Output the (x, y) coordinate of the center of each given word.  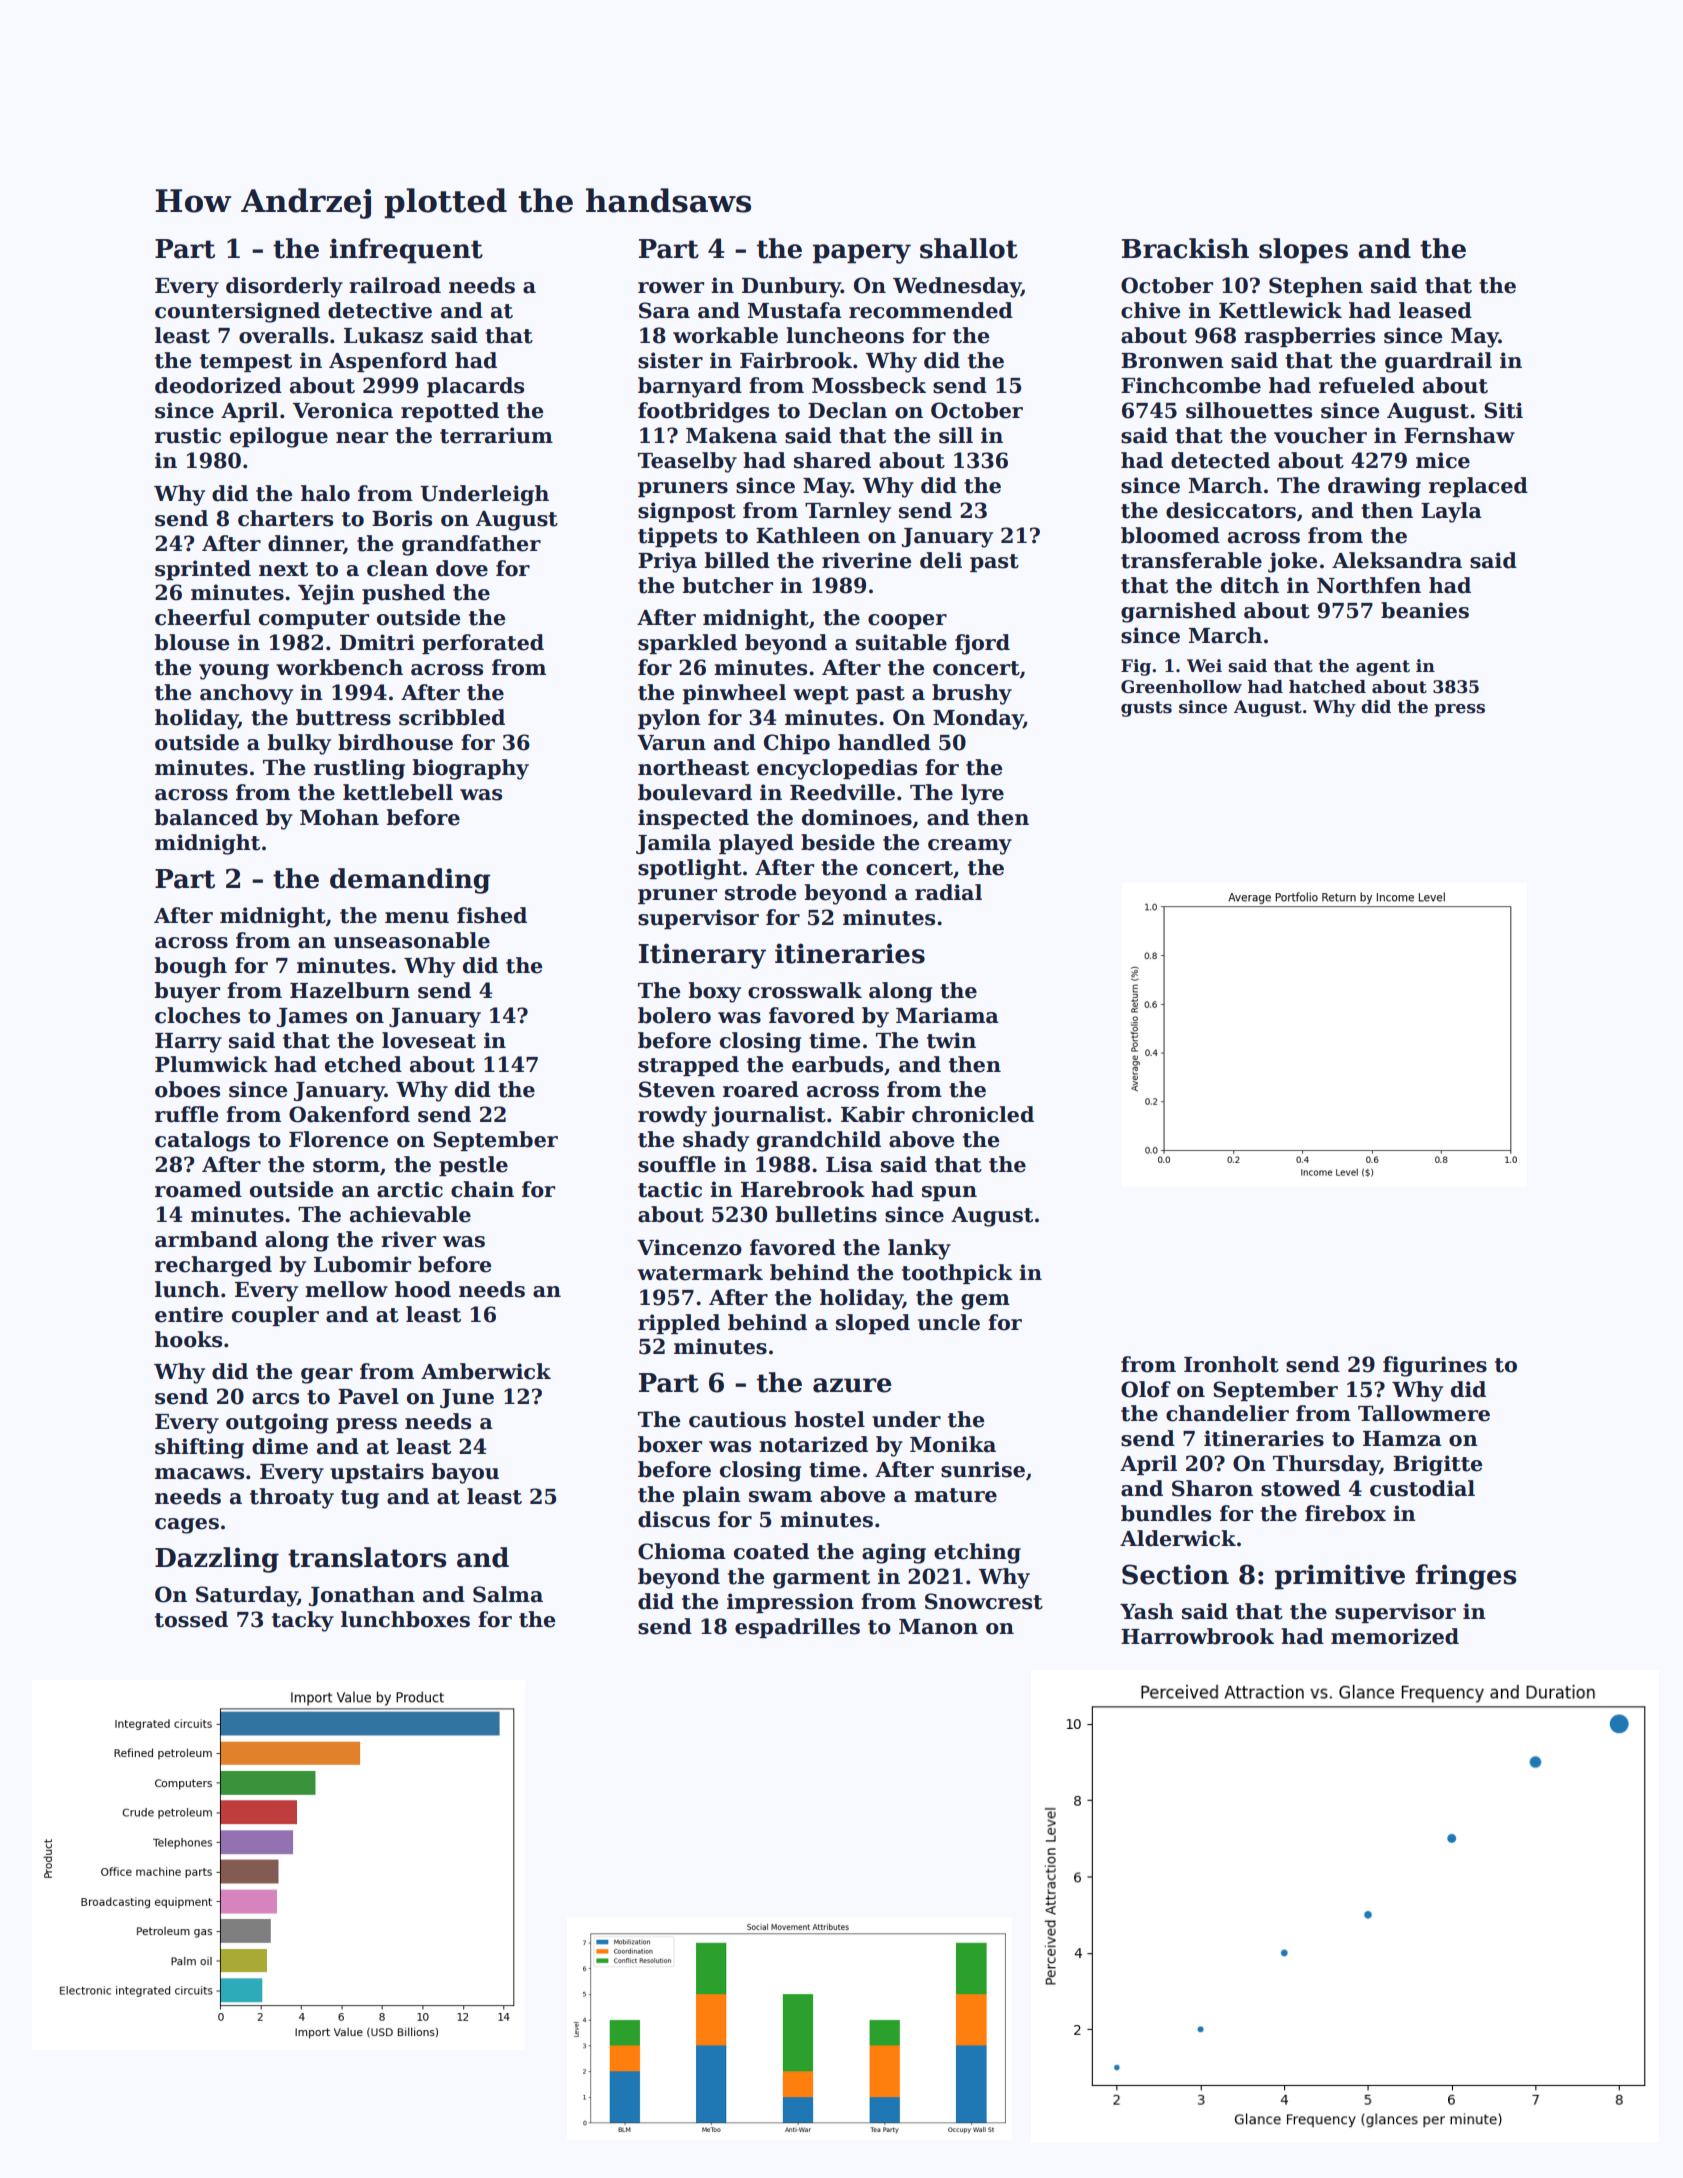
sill (956, 435)
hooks (188, 1339)
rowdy (672, 1116)
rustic (188, 435)
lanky (919, 1249)
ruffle (186, 1114)
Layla (1451, 512)
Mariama (947, 1015)
